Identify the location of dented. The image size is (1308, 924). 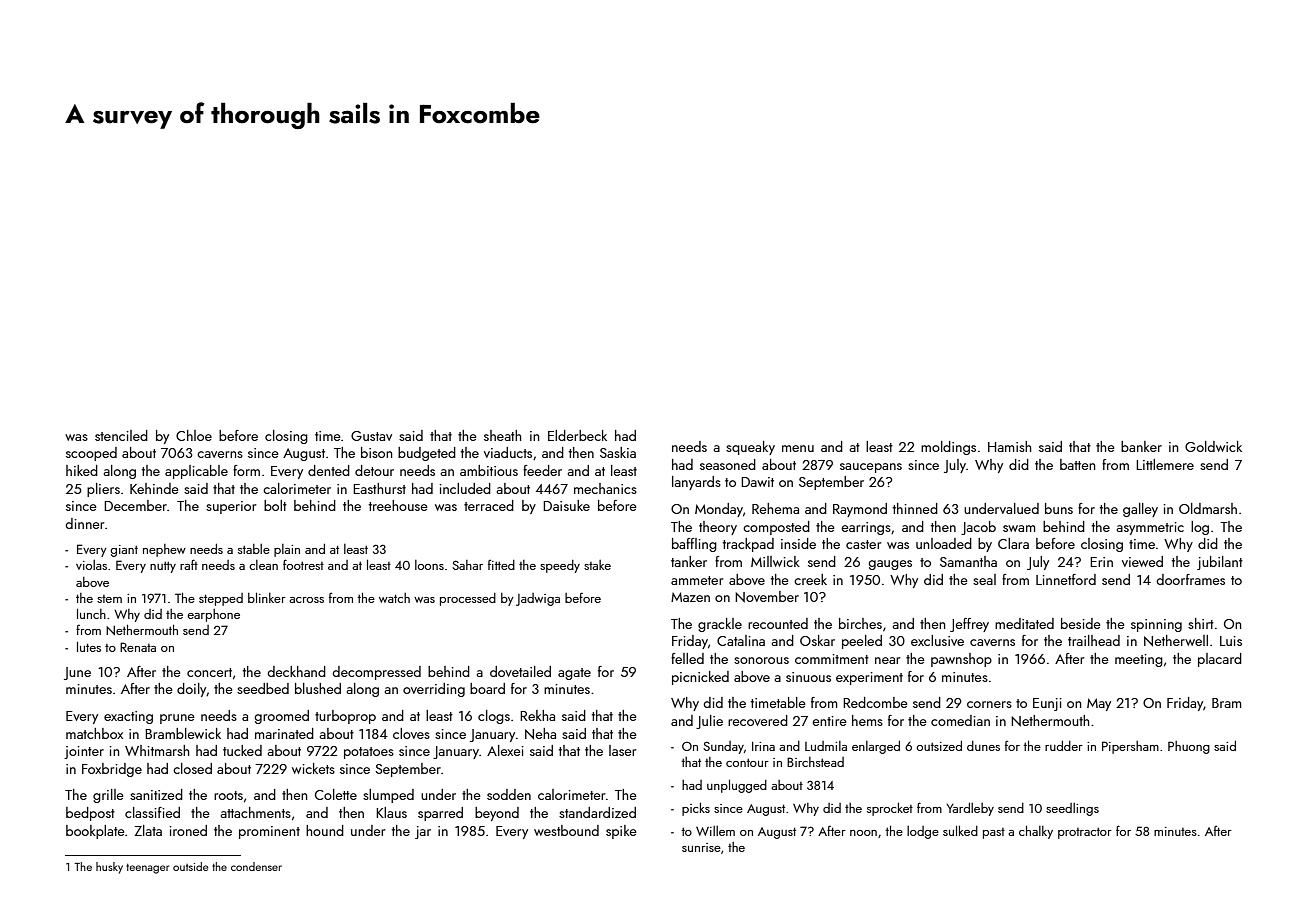
(329, 470).
